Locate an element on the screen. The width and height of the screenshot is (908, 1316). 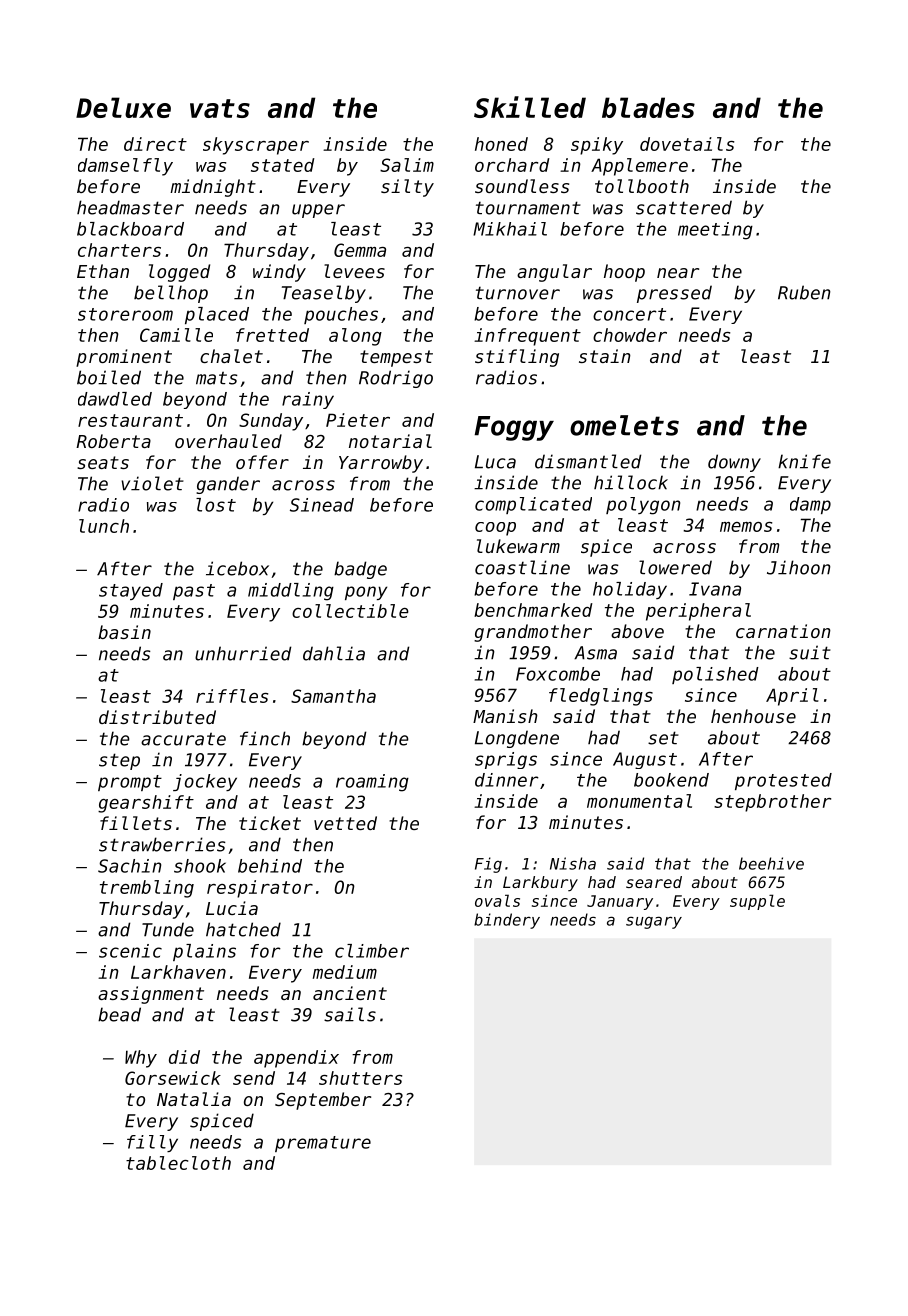
chowder is located at coordinates (630, 335).
